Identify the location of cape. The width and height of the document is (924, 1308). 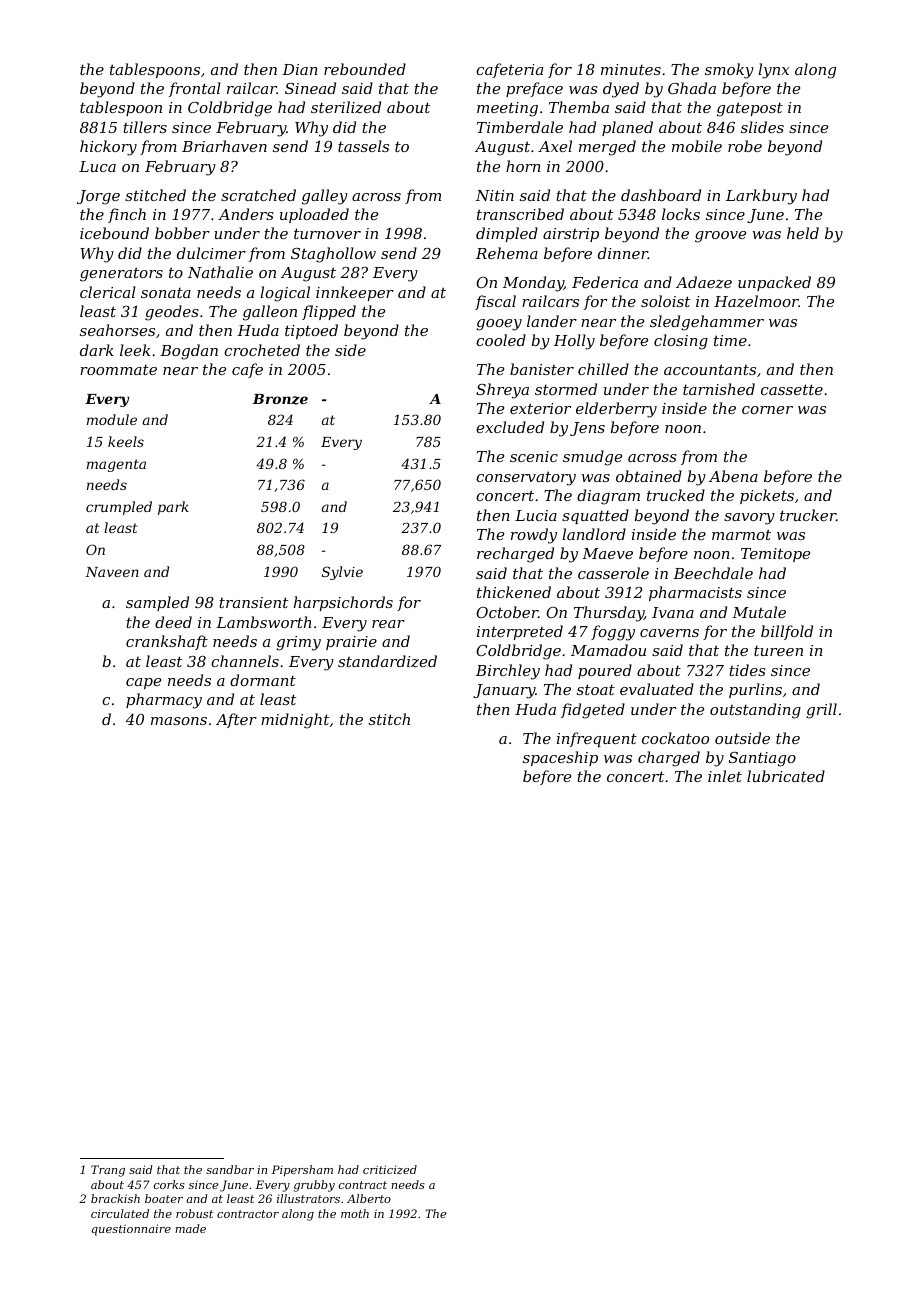
(143, 683).
